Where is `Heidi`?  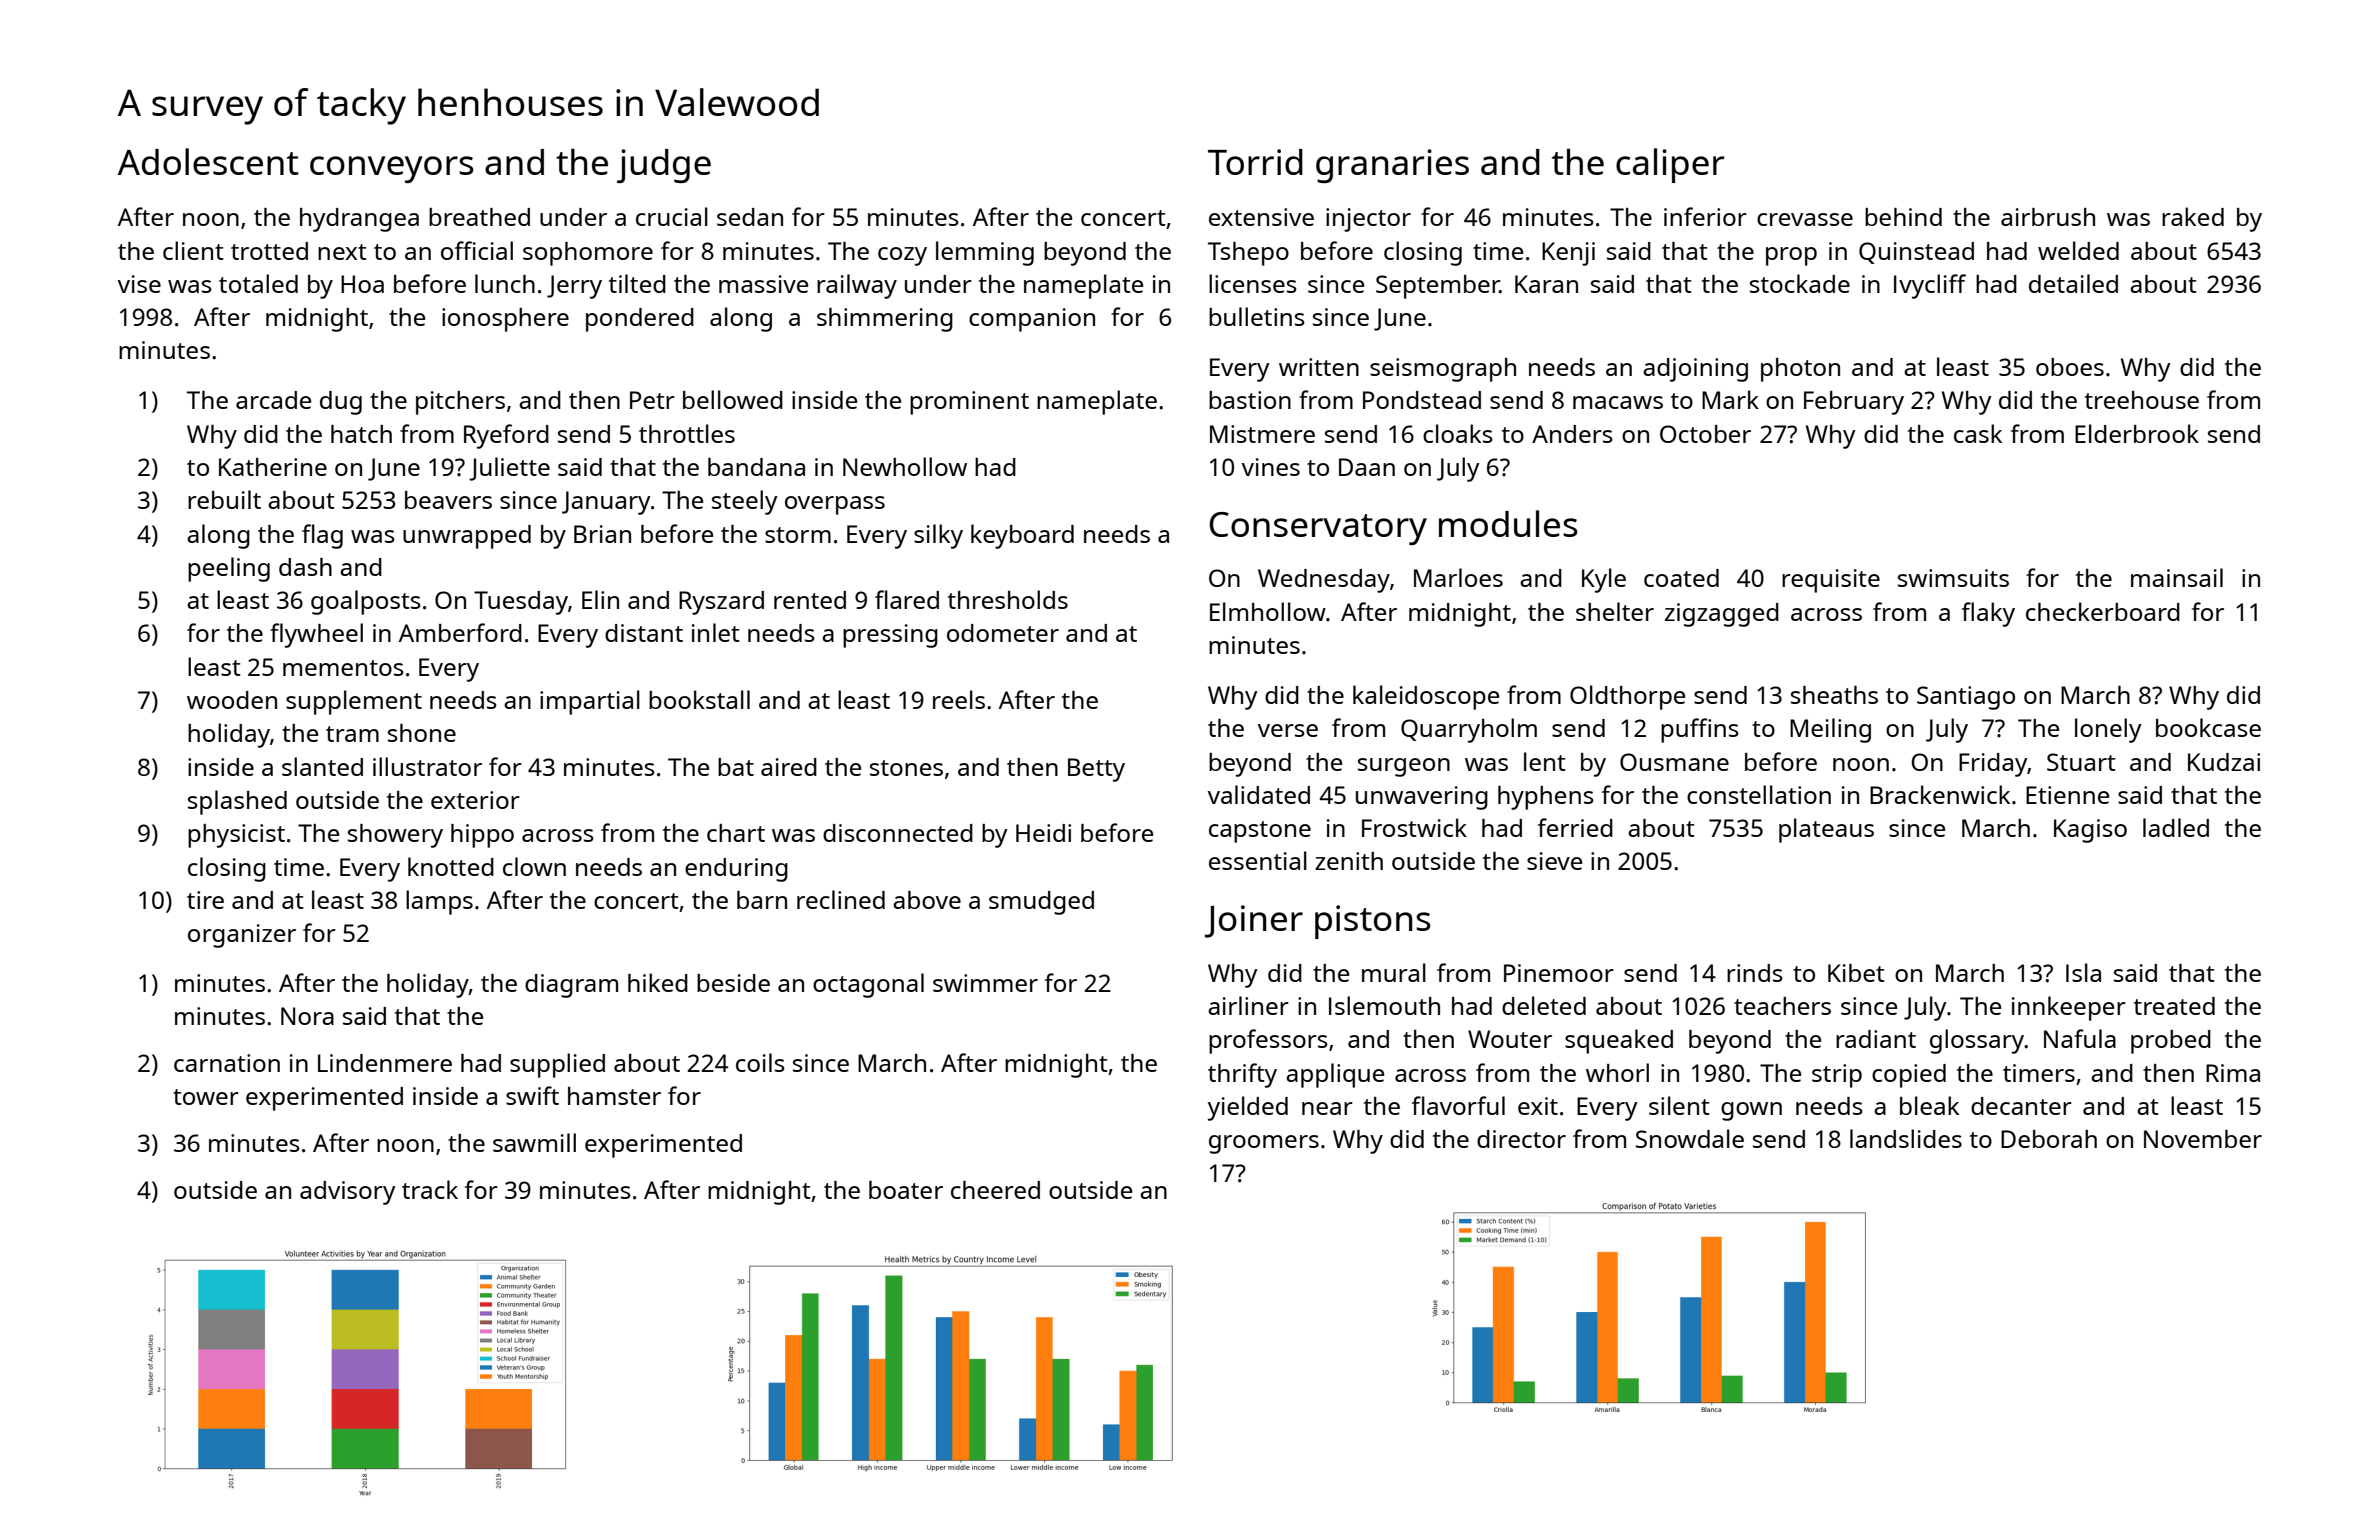
Heidi is located at coordinates (1043, 833).
